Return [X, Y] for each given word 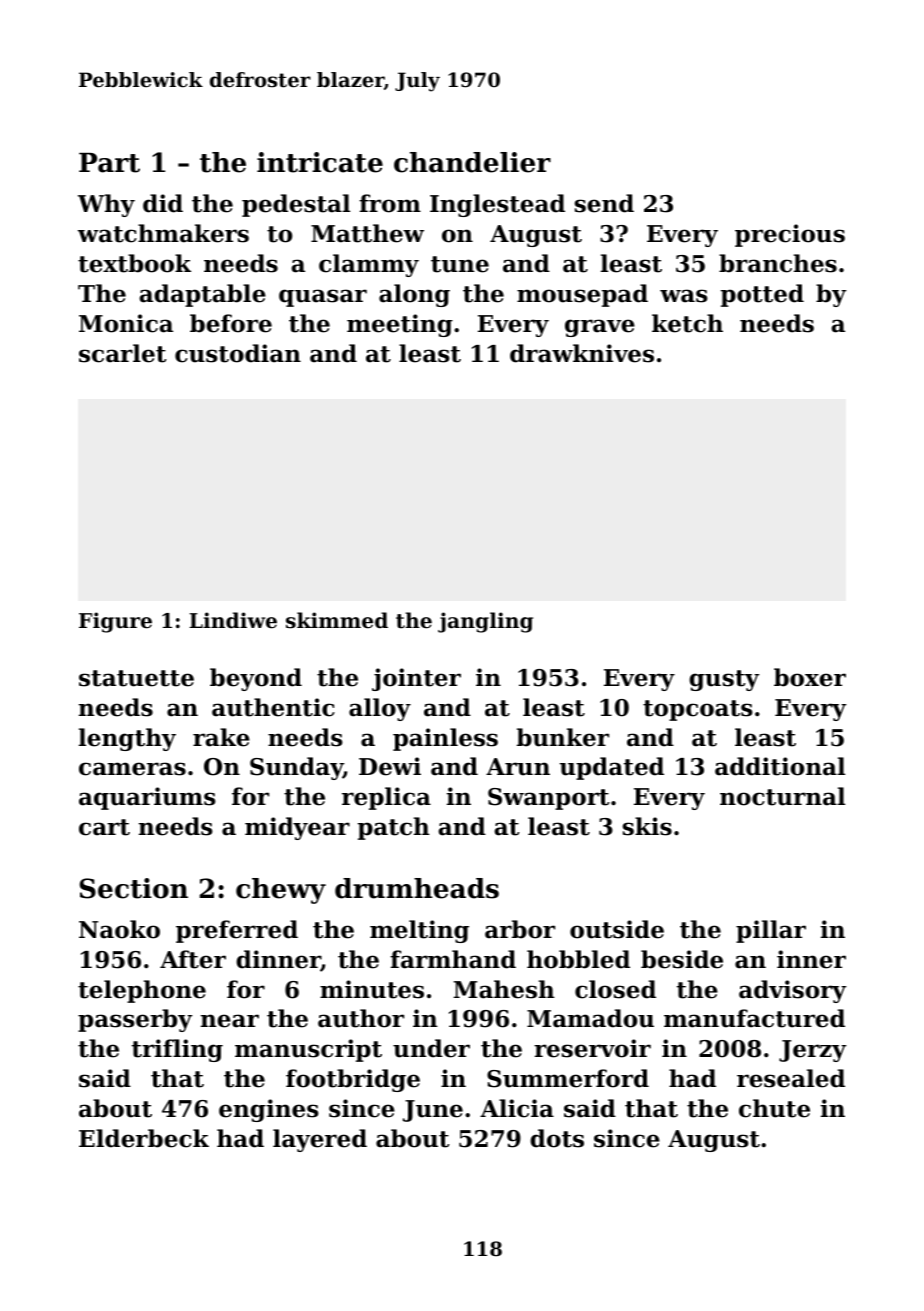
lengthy [127, 739]
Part [109, 163]
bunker [563, 737]
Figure [115, 622]
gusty [724, 680]
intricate [320, 162]
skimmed [337, 620]
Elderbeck [144, 1138]
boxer [810, 677]
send [604, 203]
